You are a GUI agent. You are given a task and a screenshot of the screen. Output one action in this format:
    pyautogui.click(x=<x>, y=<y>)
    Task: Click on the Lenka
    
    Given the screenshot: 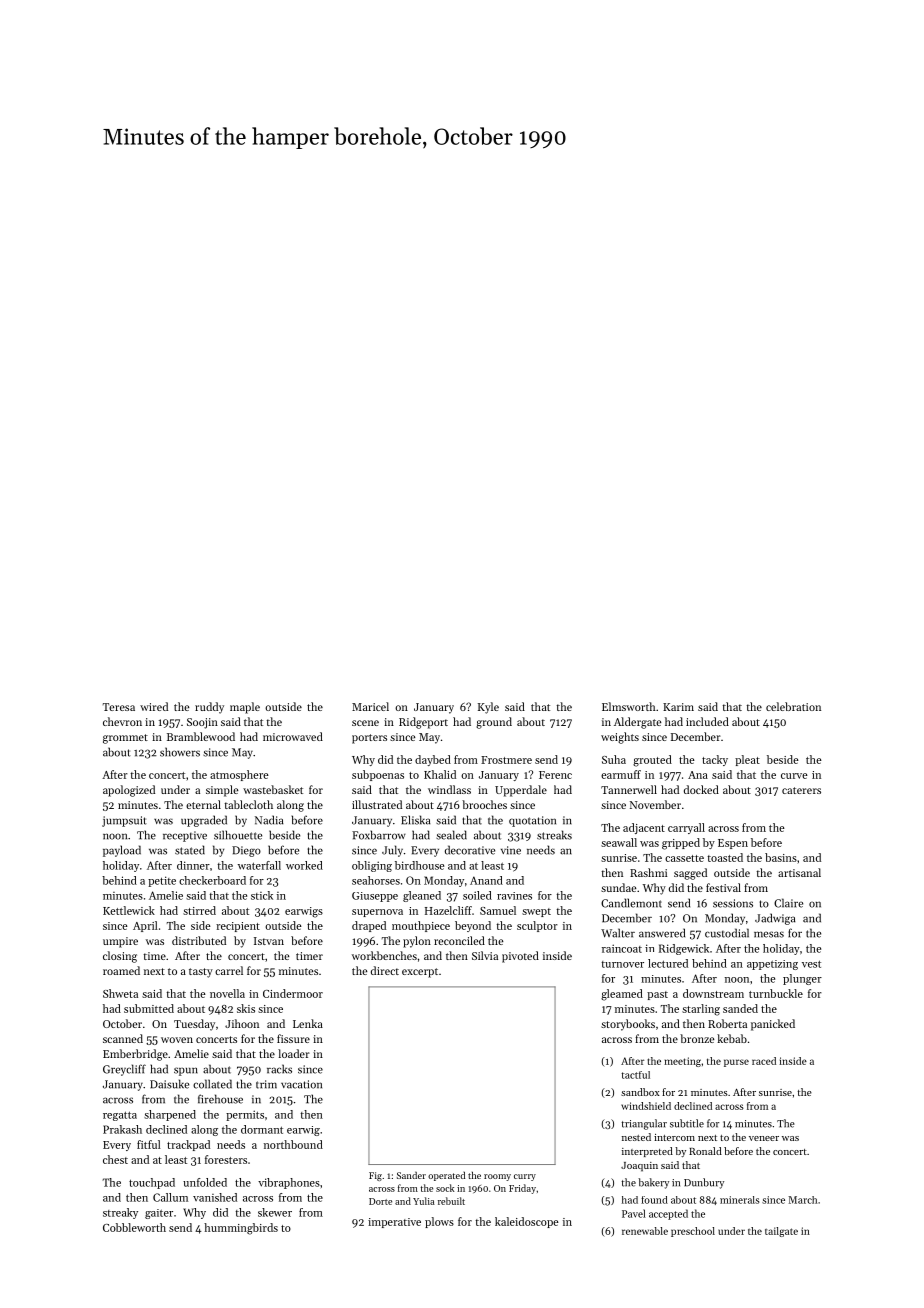 What is the action you would take?
    pyautogui.click(x=308, y=1023)
